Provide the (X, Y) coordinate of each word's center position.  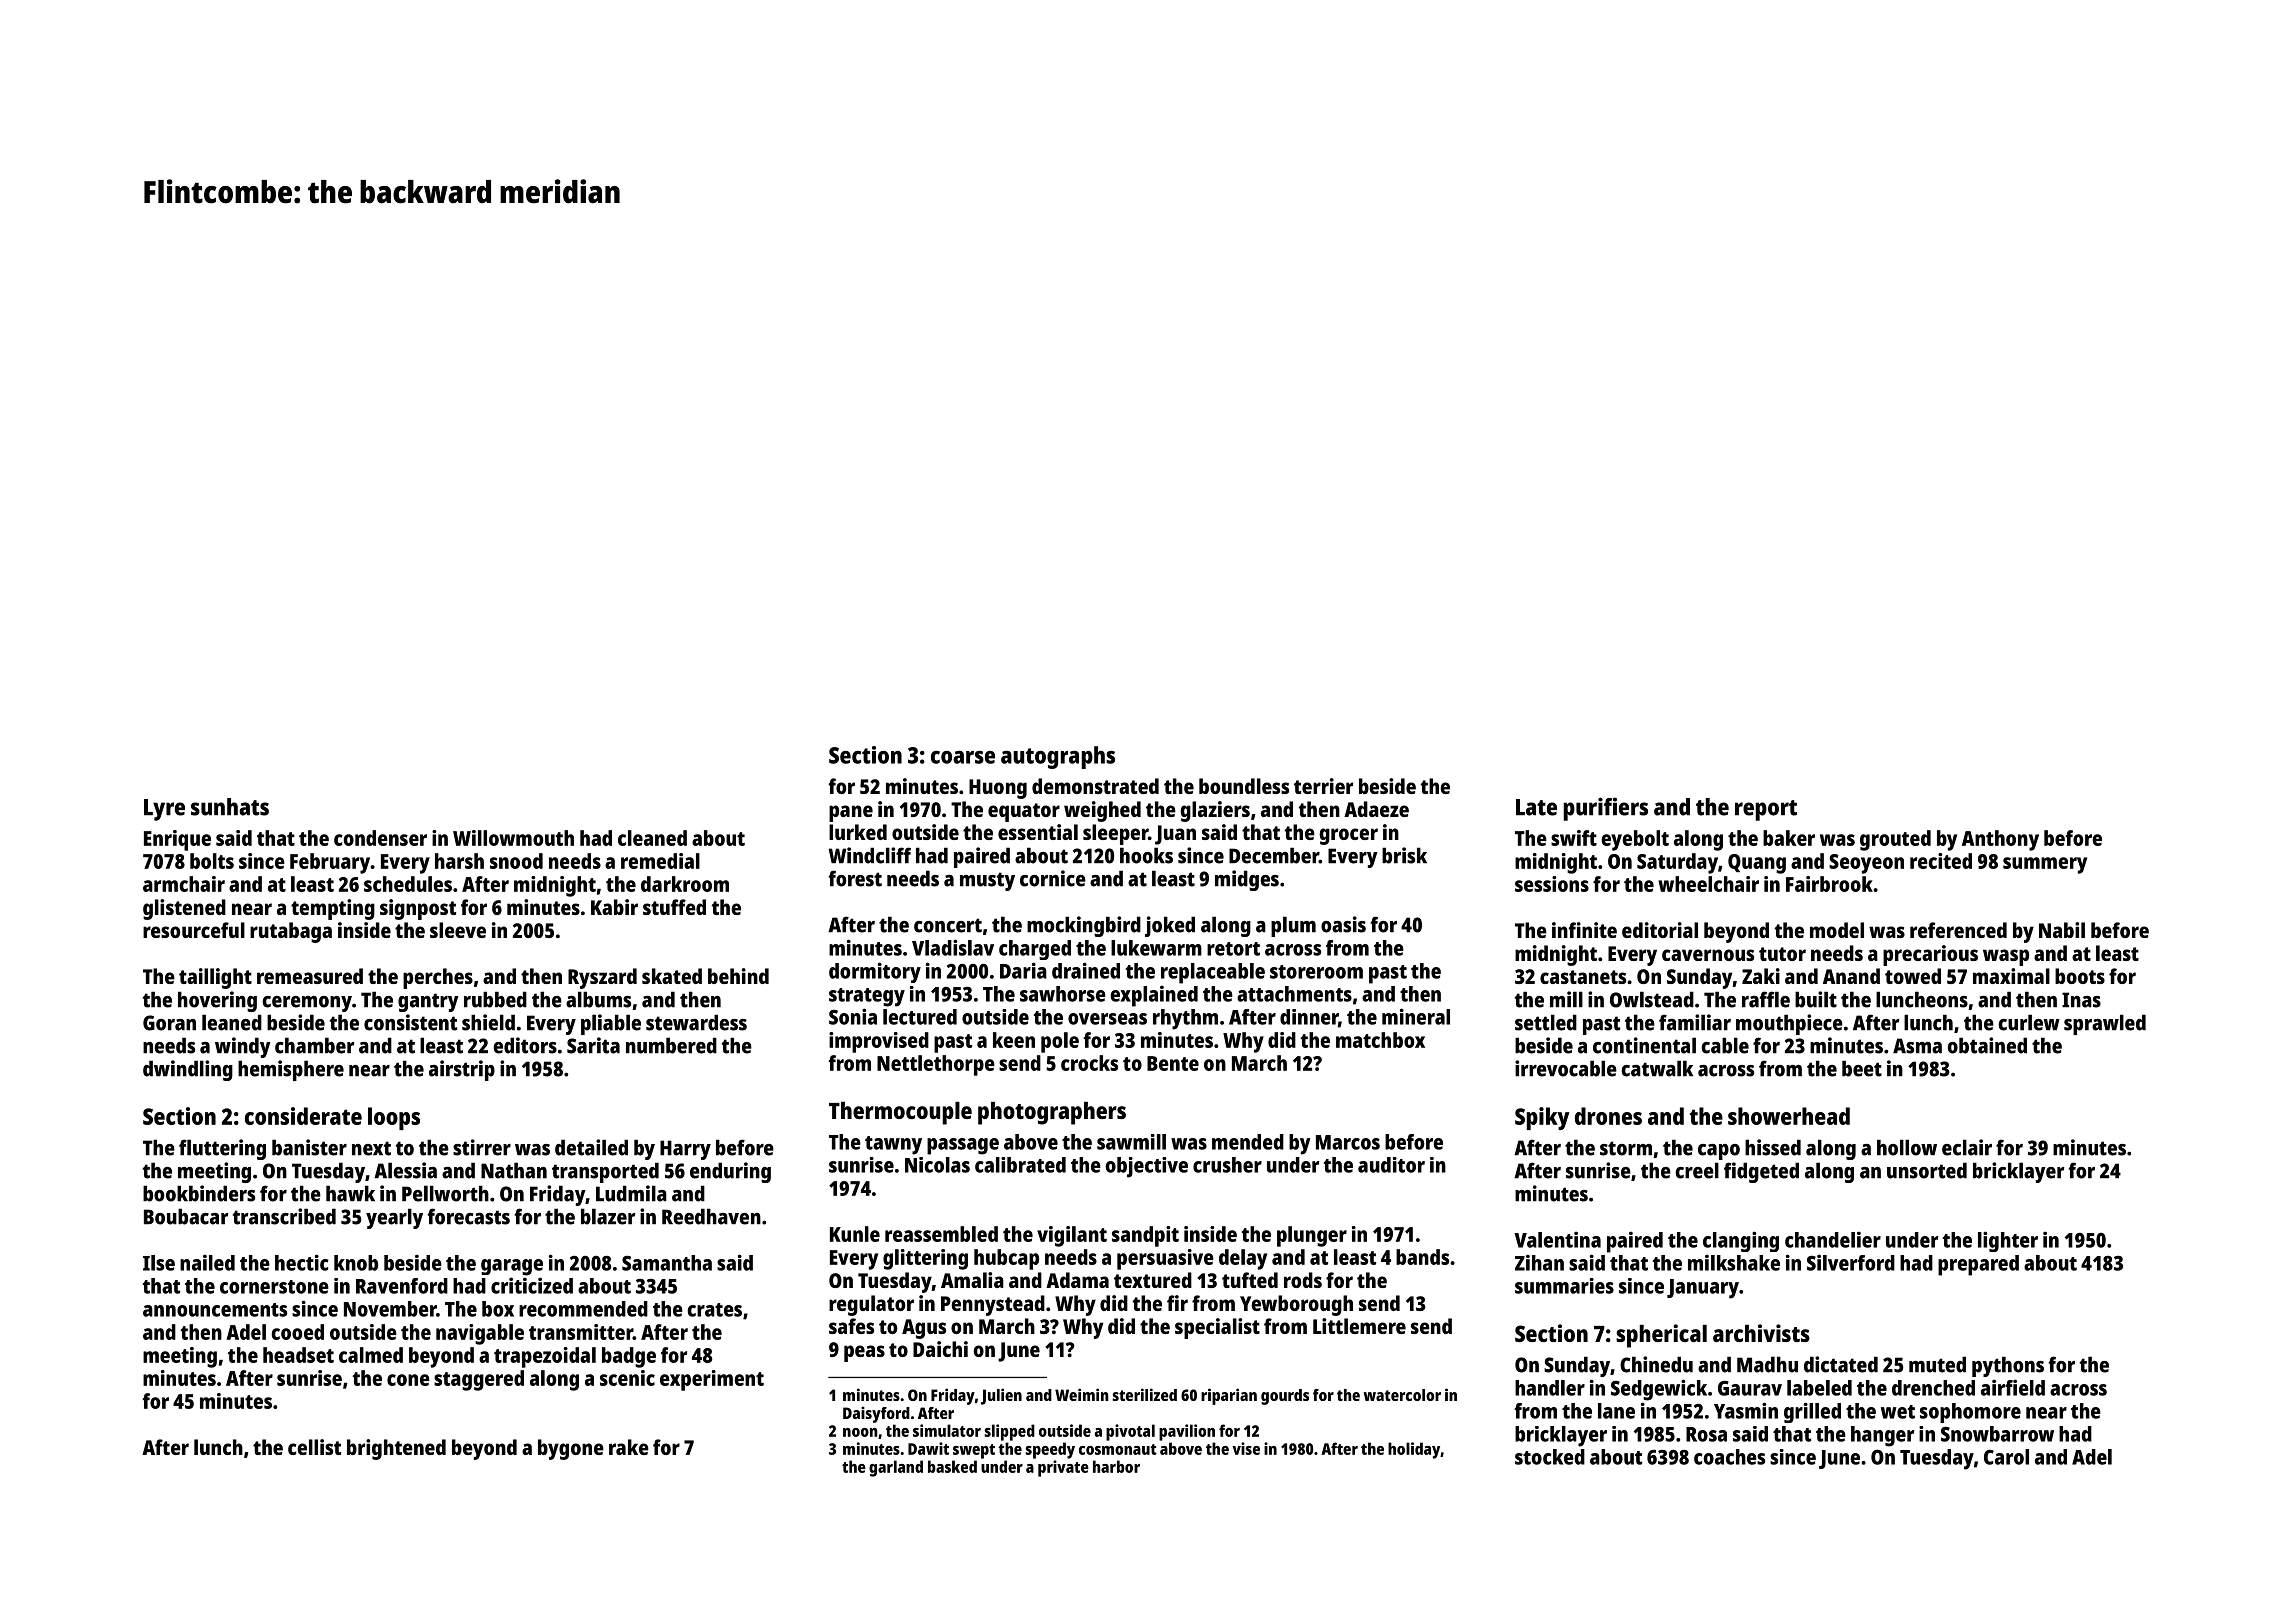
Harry (685, 1150)
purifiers (1605, 809)
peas (864, 1353)
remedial (660, 861)
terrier (1323, 786)
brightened (396, 1449)
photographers (1052, 1113)
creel (1697, 1170)
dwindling (188, 1070)
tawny (893, 1145)
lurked (858, 832)
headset (298, 1355)
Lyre (164, 810)
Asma (1917, 1046)
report (1766, 810)
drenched (1933, 1388)
